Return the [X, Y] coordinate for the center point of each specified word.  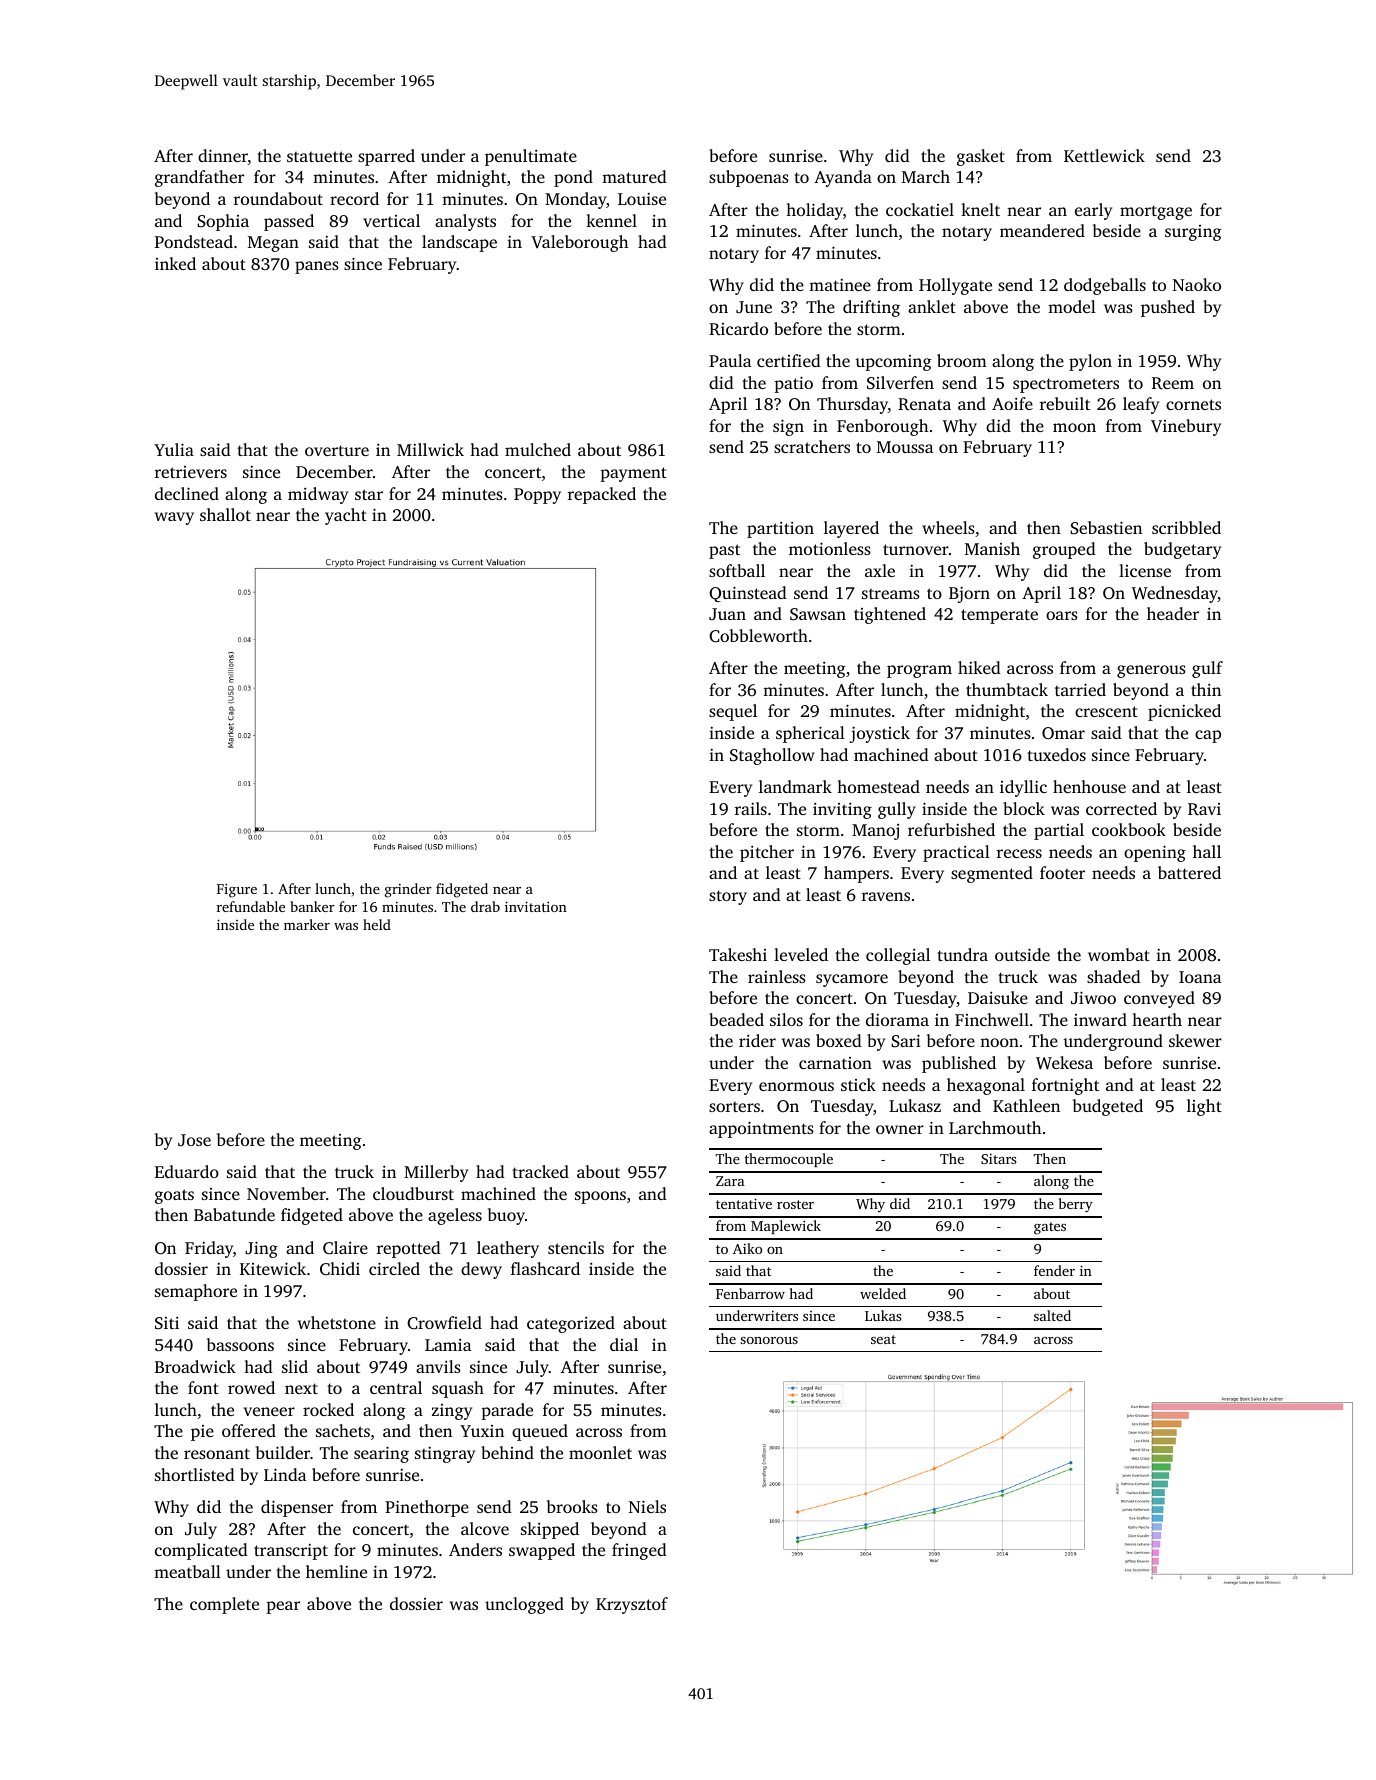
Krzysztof [632, 1605]
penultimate [531, 157]
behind [507, 1452]
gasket [981, 157]
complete [224, 1605]
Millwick [430, 449]
